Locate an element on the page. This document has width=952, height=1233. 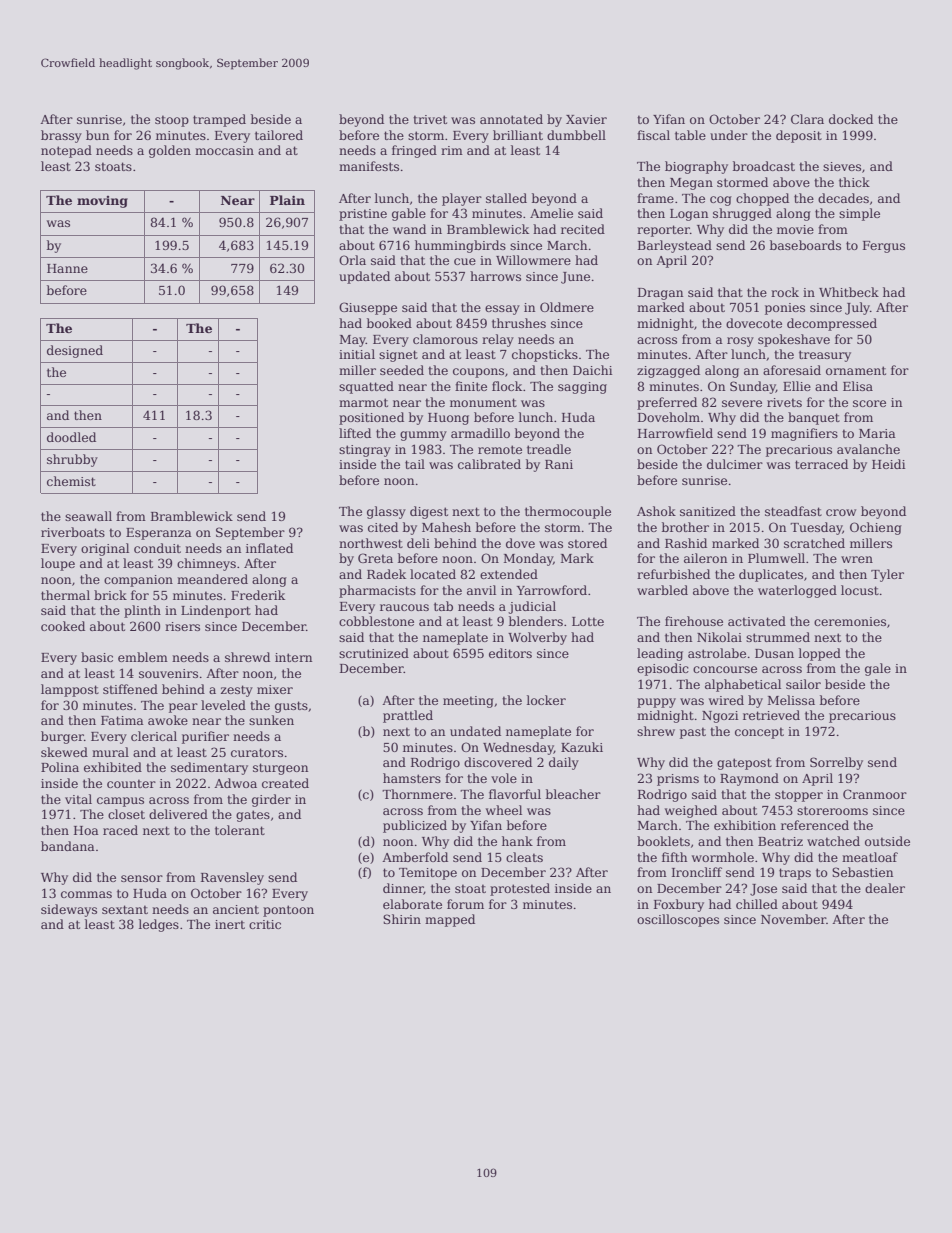
under is located at coordinates (729, 135).
